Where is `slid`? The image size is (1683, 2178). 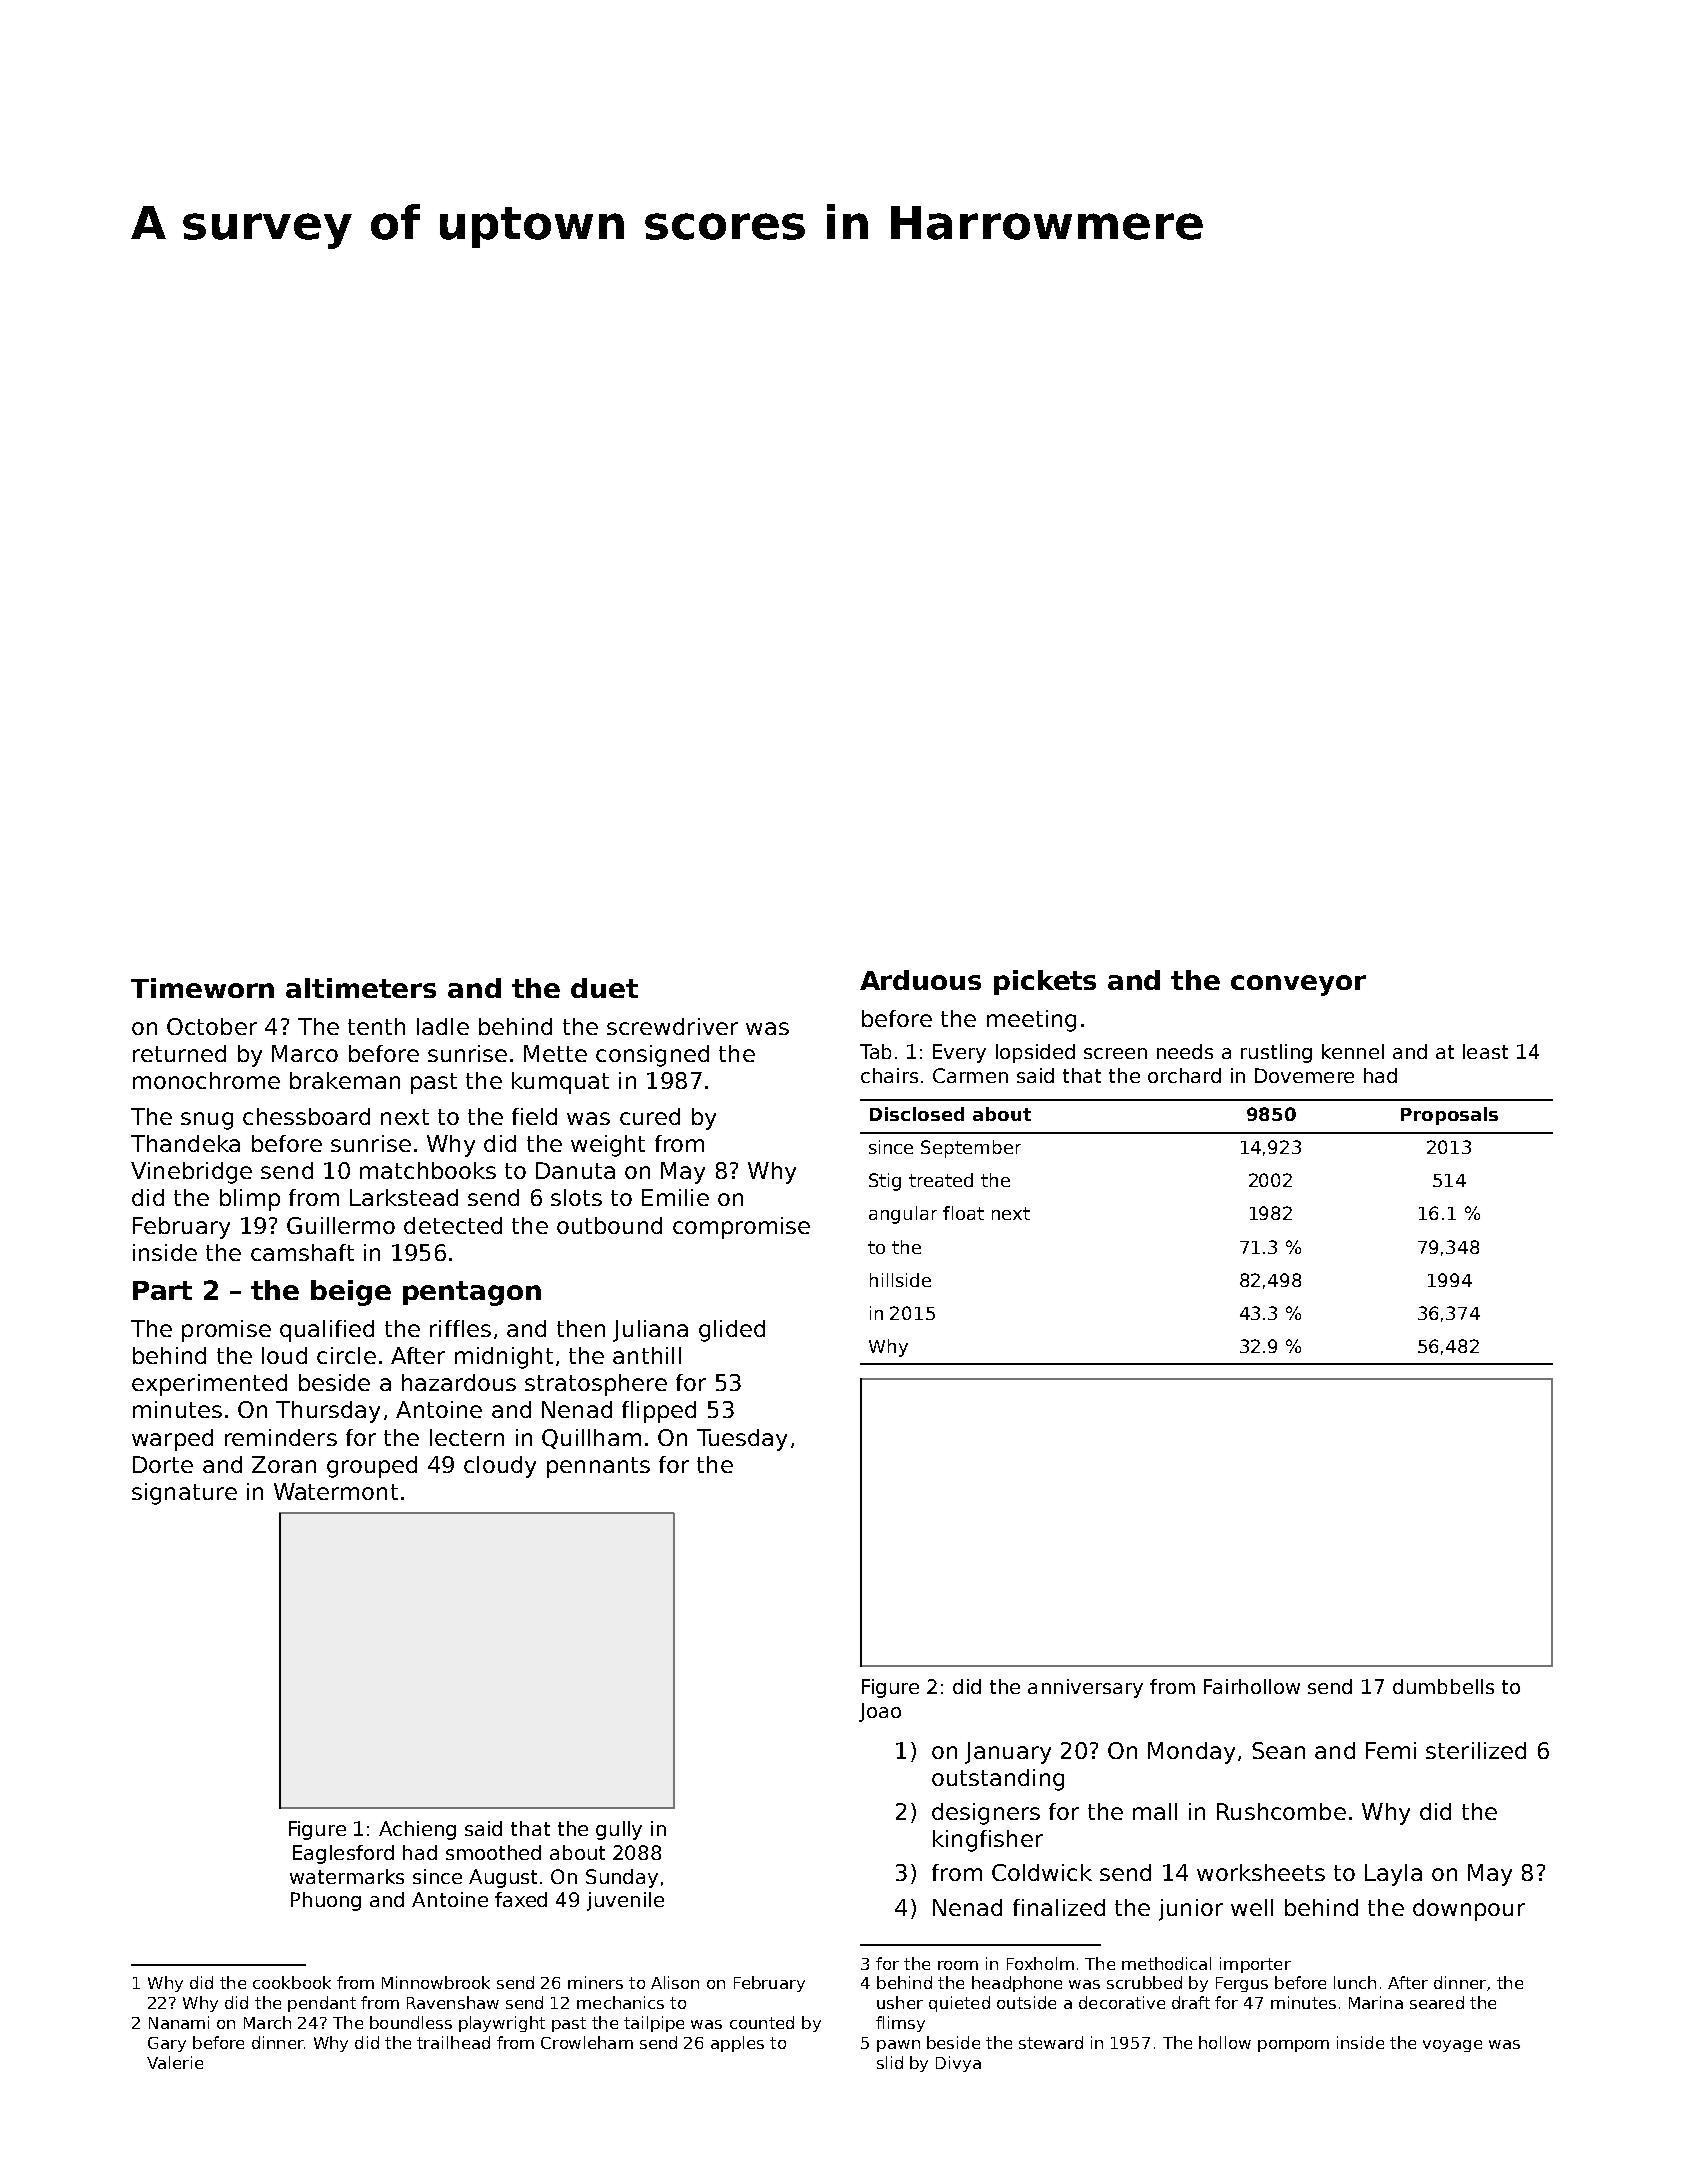 slid is located at coordinates (890, 2062).
